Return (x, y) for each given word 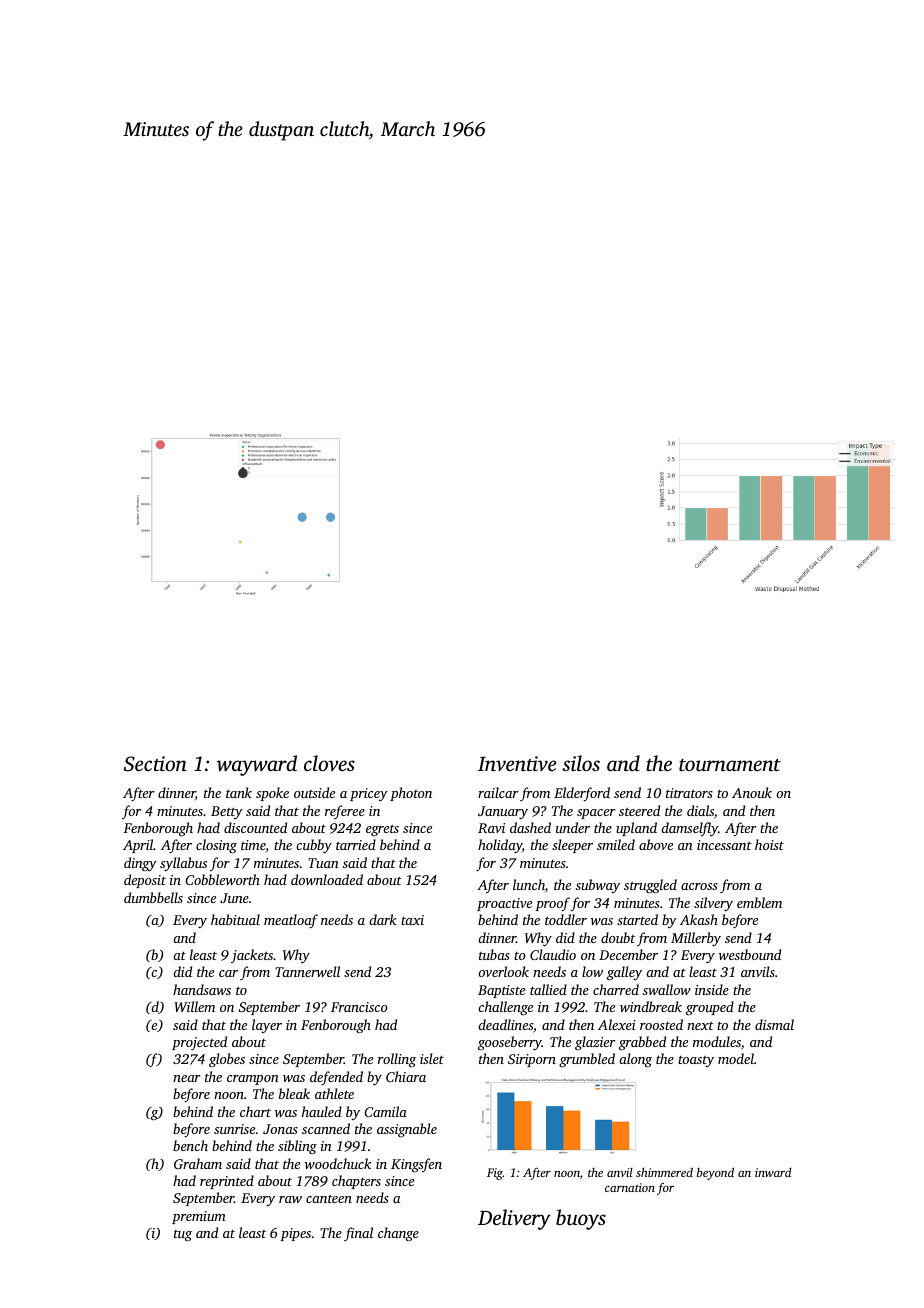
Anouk (752, 792)
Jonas (280, 1129)
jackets (252, 956)
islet (432, 1058)
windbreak (651, 1006)
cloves (329, 763)
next (700, 1025)
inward (773, 1172)
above (656, 844)
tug (183, 1236)
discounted (255, 827)
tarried (356, 844)
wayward (257, 765)
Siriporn (532, 1060)
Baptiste (501, 991)
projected (199, 1043)
